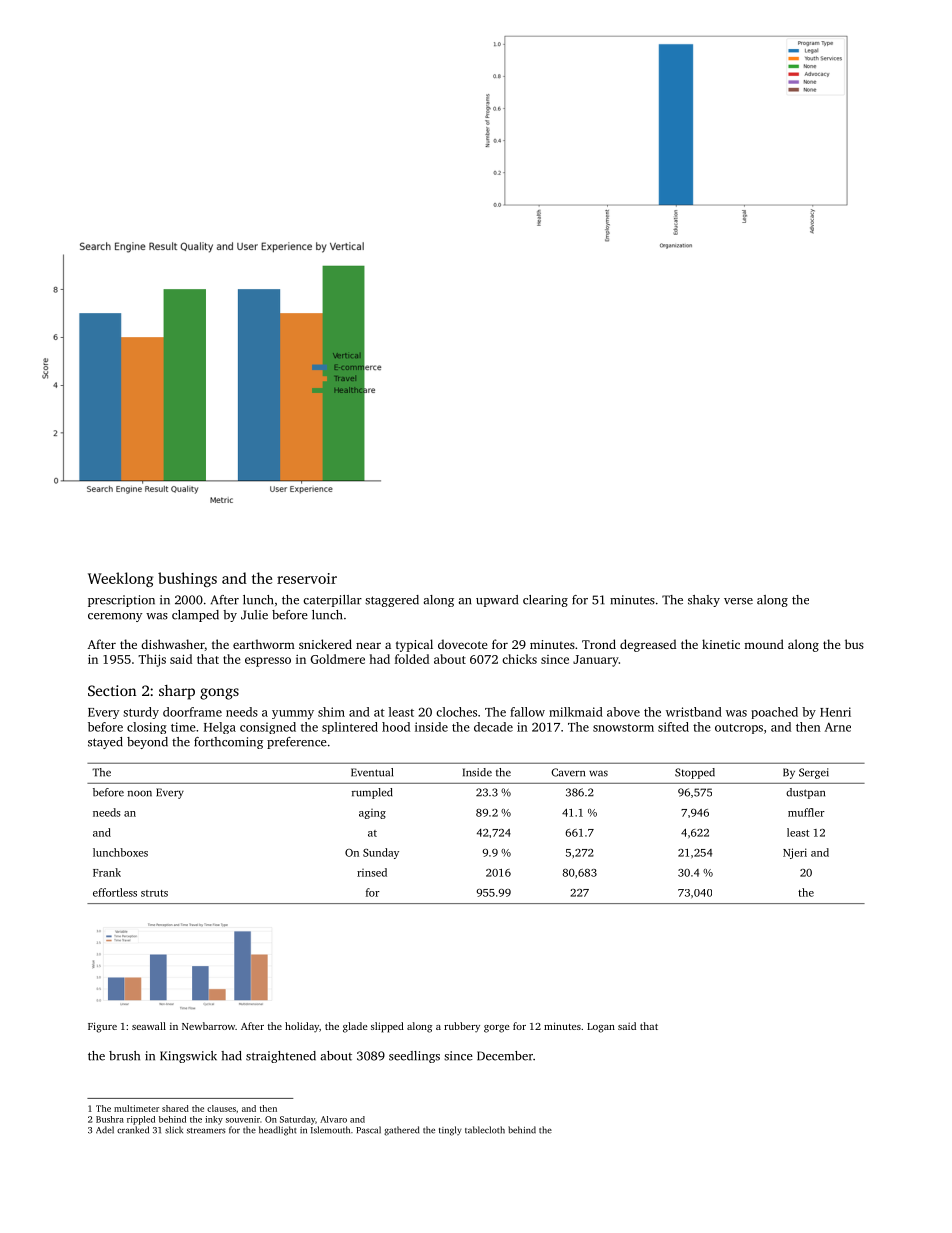 The height and width of the screenshot is (1233, 952). Describe the element at coordinates (462, 1027) in the screenshot. I see `rubbery` at that location.
